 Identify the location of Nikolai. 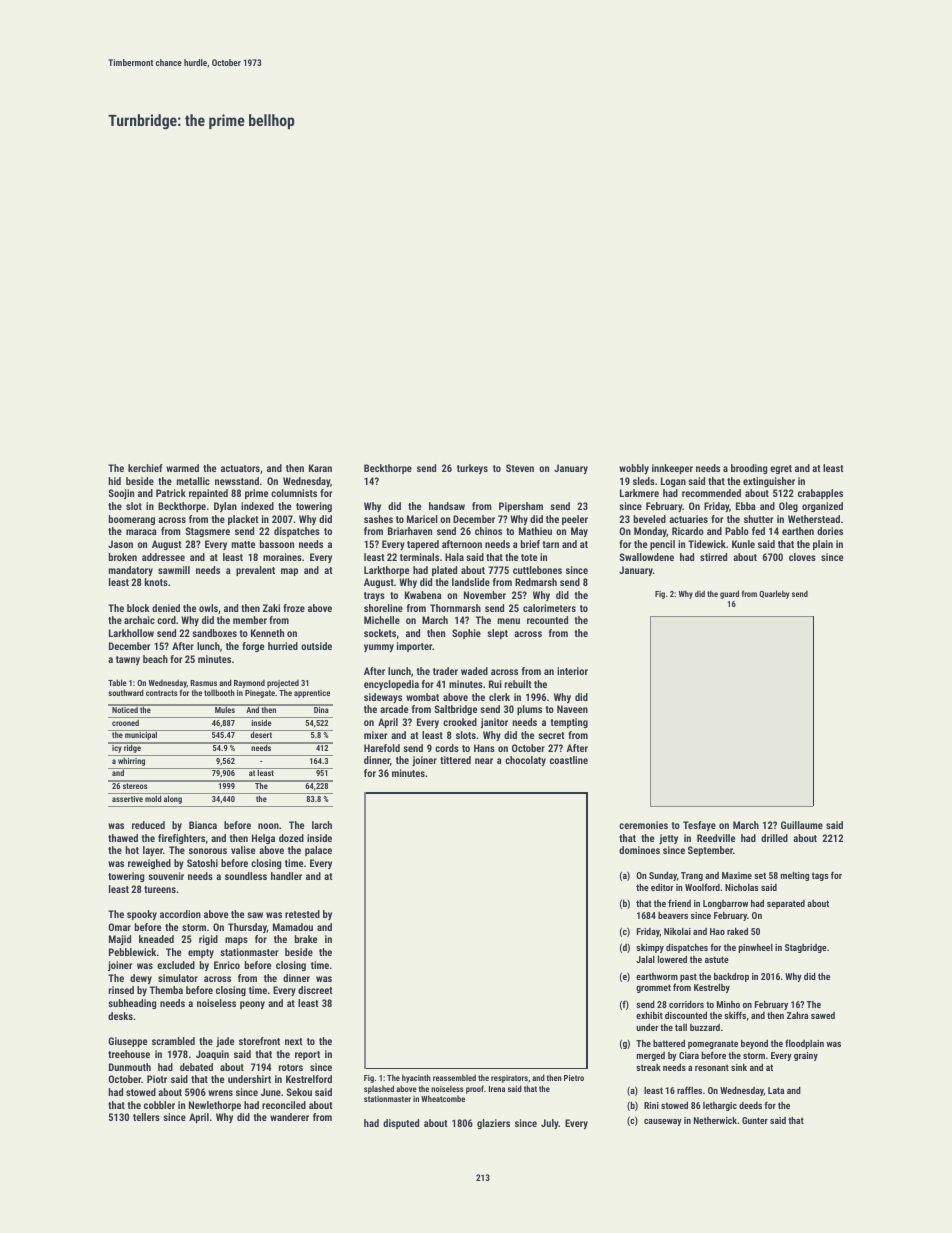
(677, 931).
